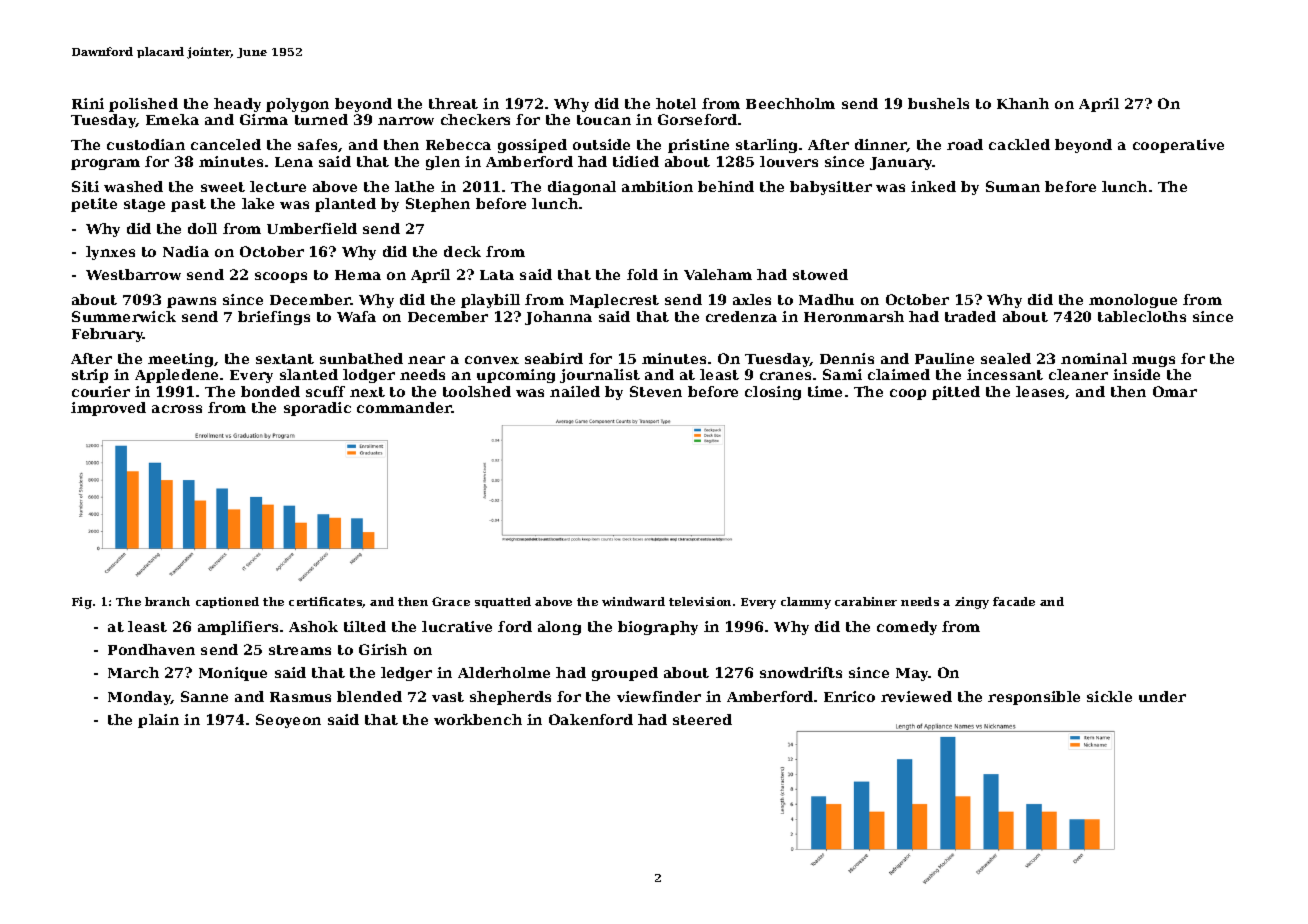 The image size is (1308, 924). I want to click on plain, so click(158, 721).
